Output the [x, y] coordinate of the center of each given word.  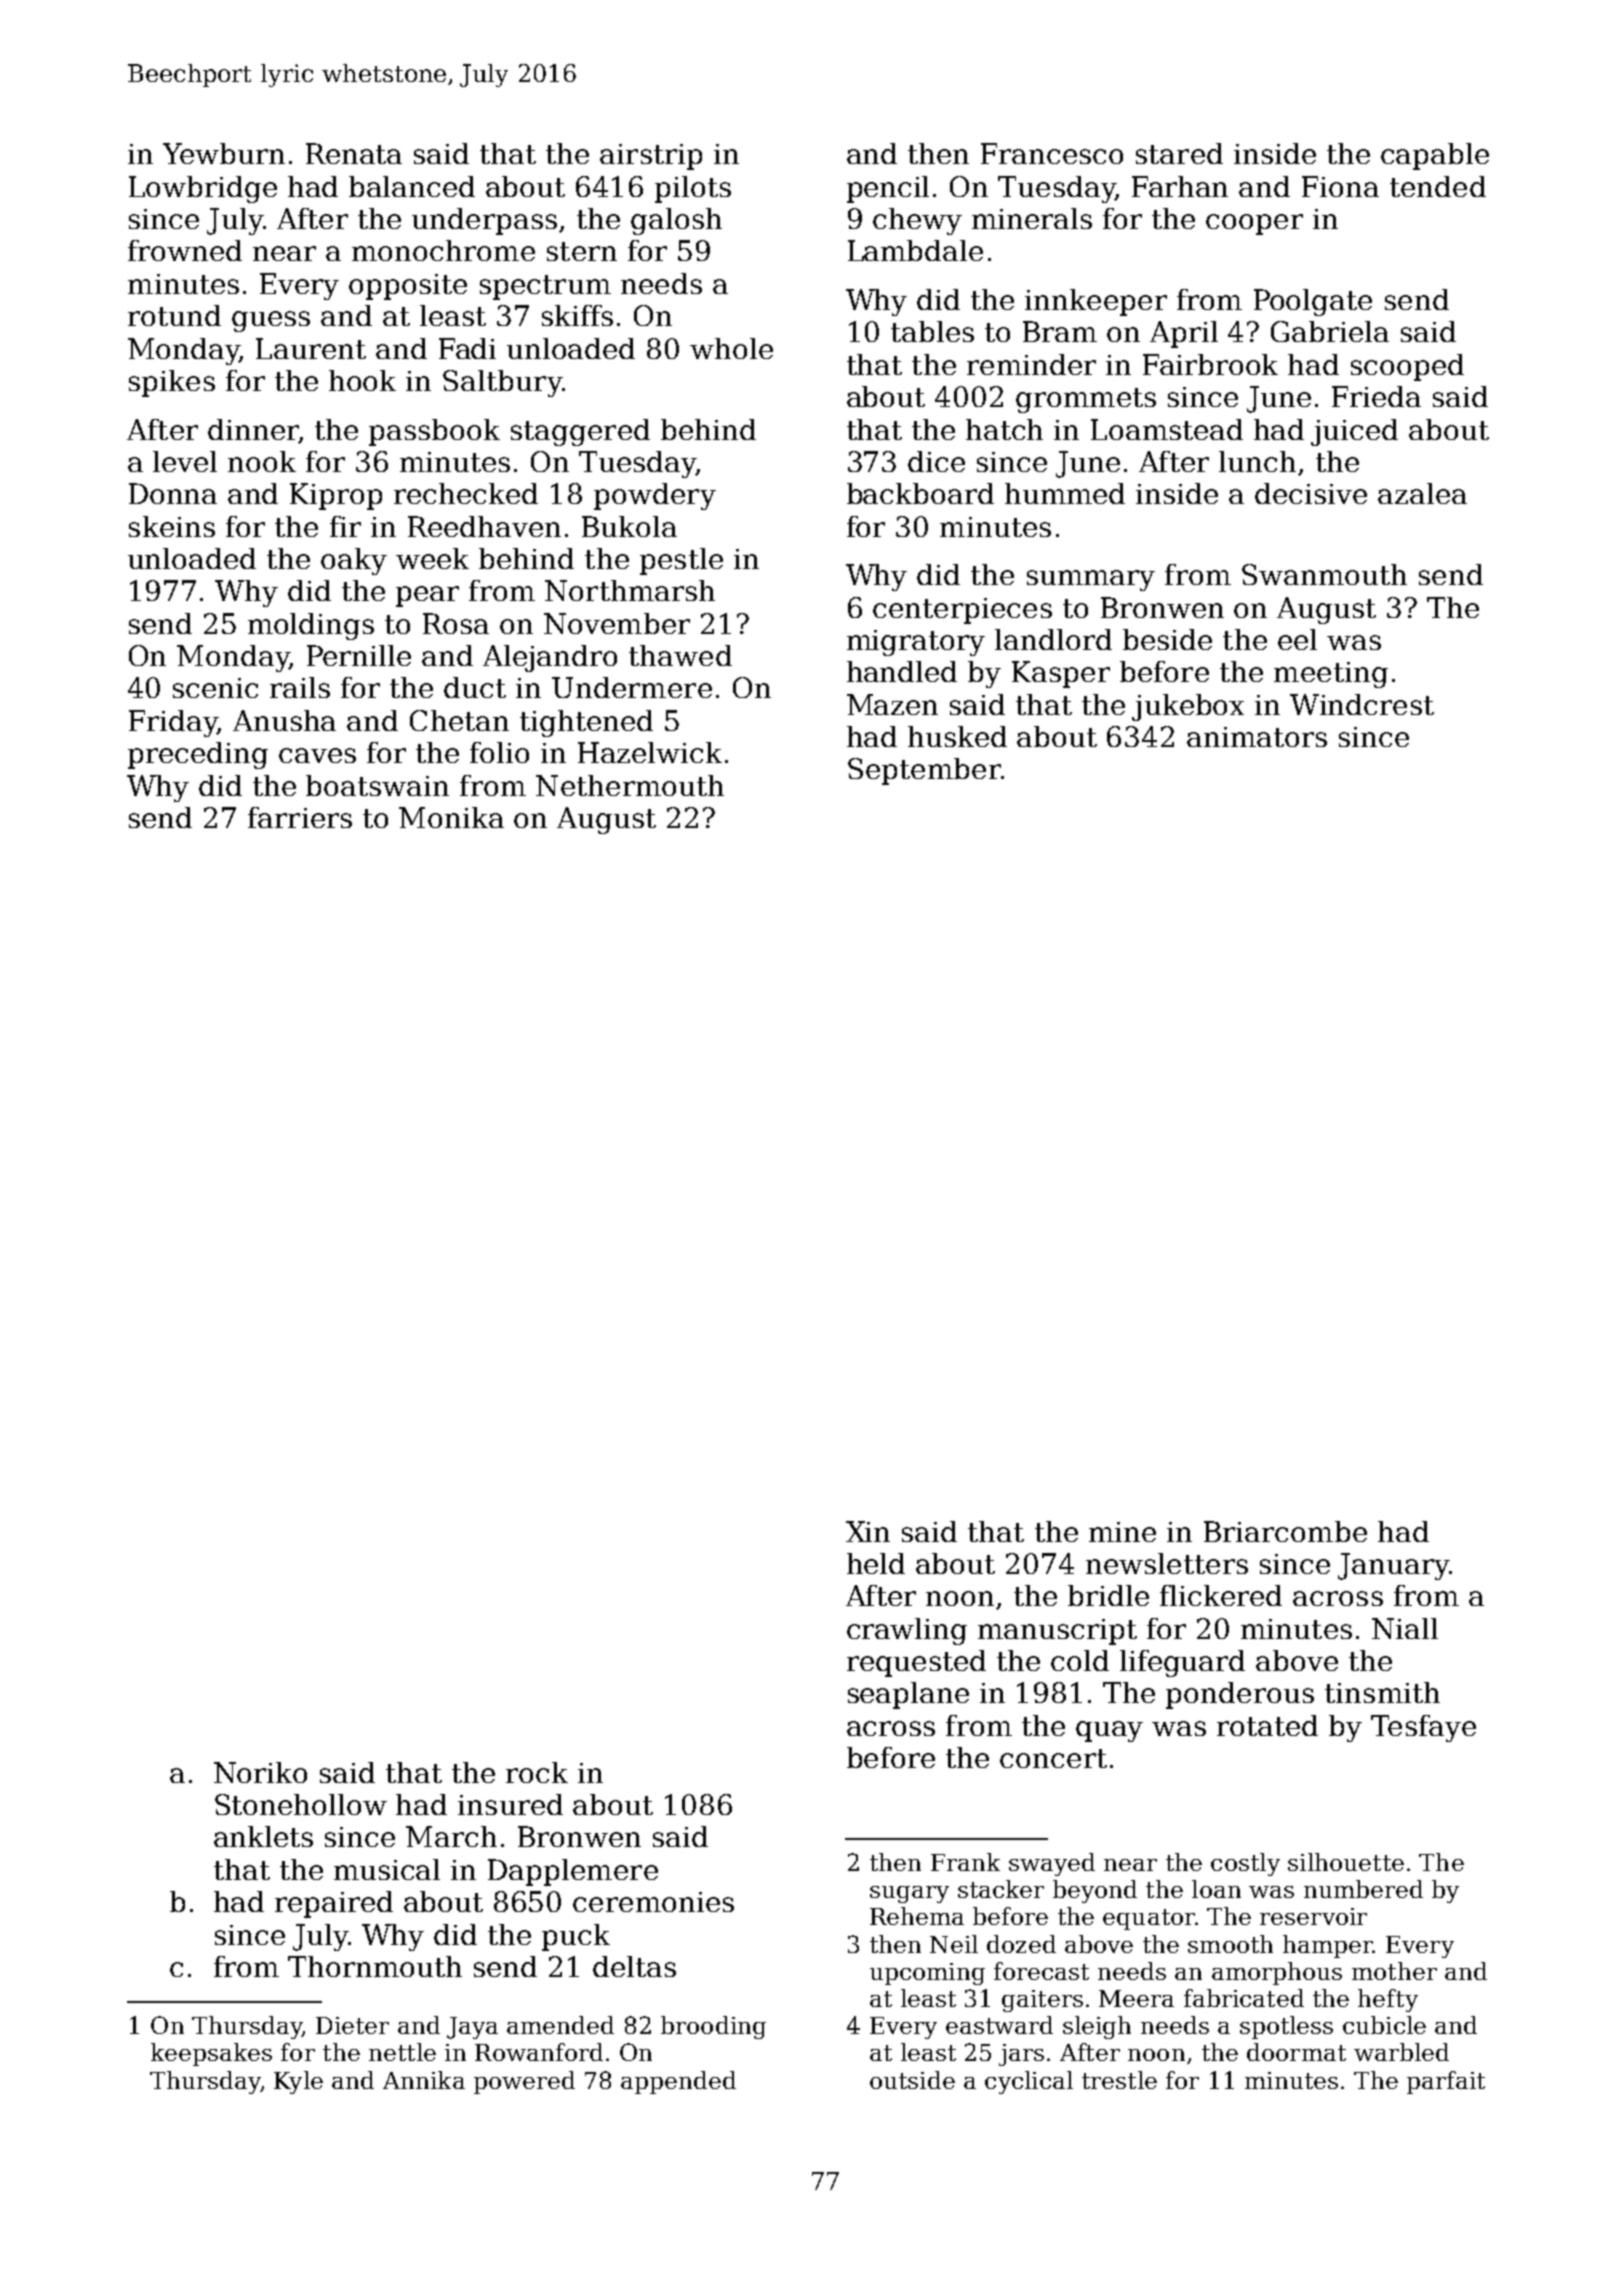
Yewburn [224, 153]
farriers [300, 817]
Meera [1136, 1998]
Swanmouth [1324, 574]
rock [537, 1772]
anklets [263, 1836]
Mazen [892, 704]
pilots [693, 189]
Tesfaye [1423, 1728]
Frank [965, 1862]
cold [1080, 1660]
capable [1435, 156]
